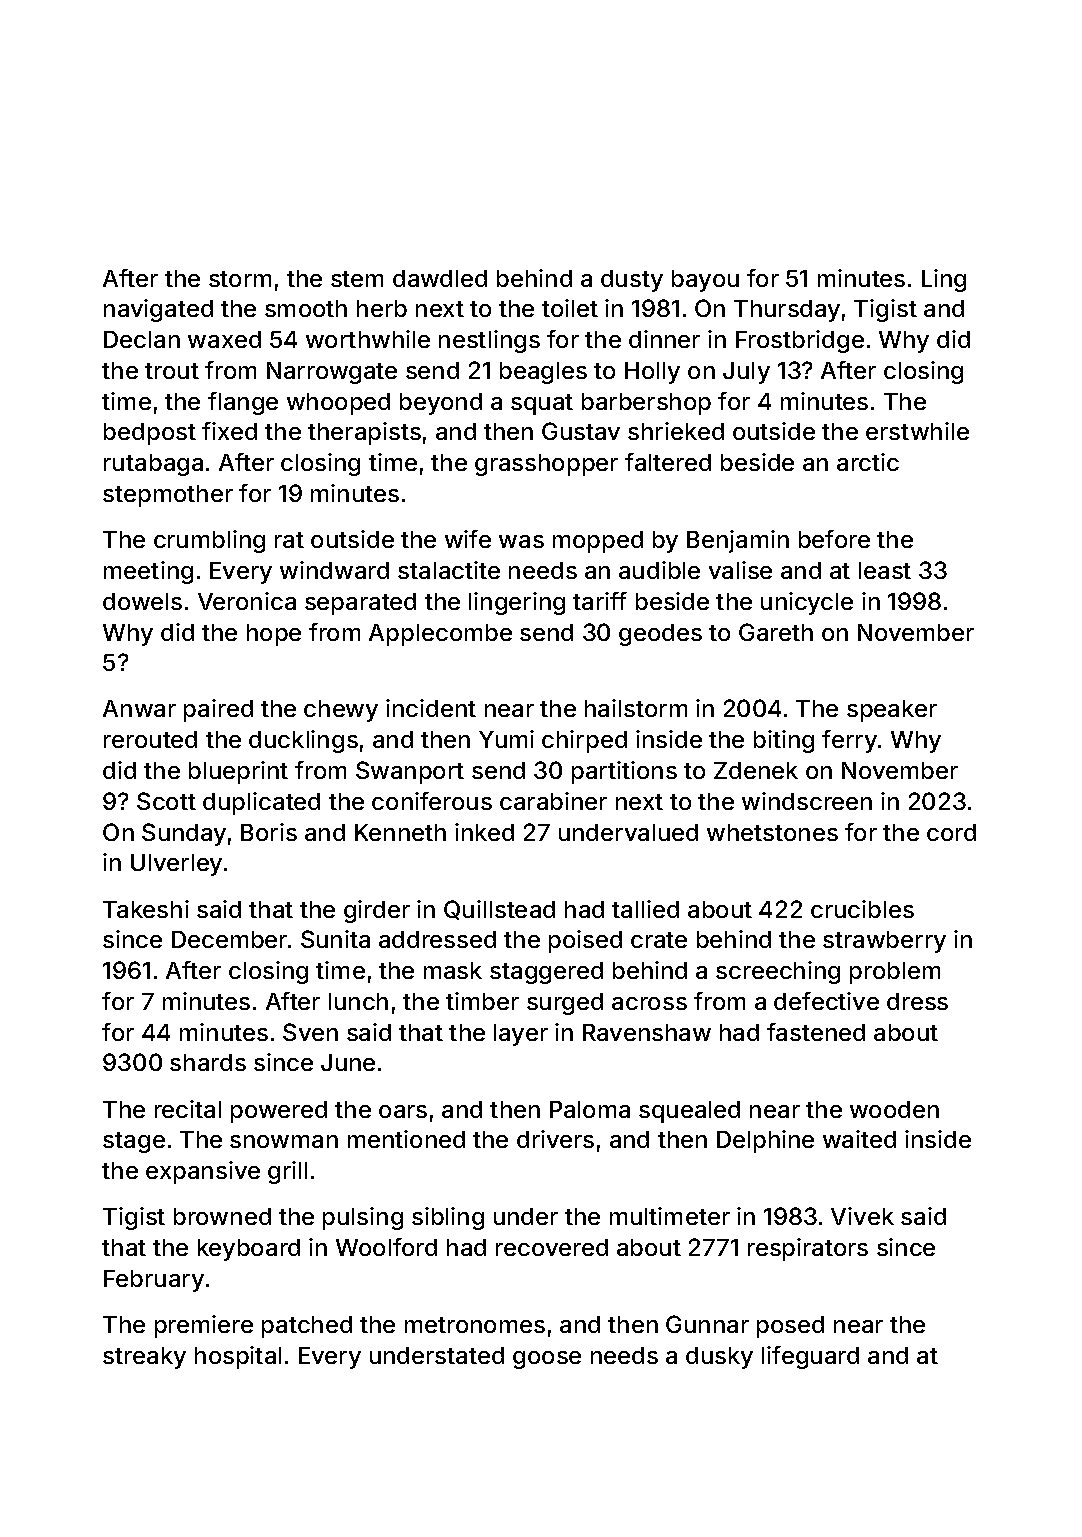 The height and width of the image is (1537, 1082). Describe the element at coordinates (632, 281) in the image. I see `dusty` at that location.
